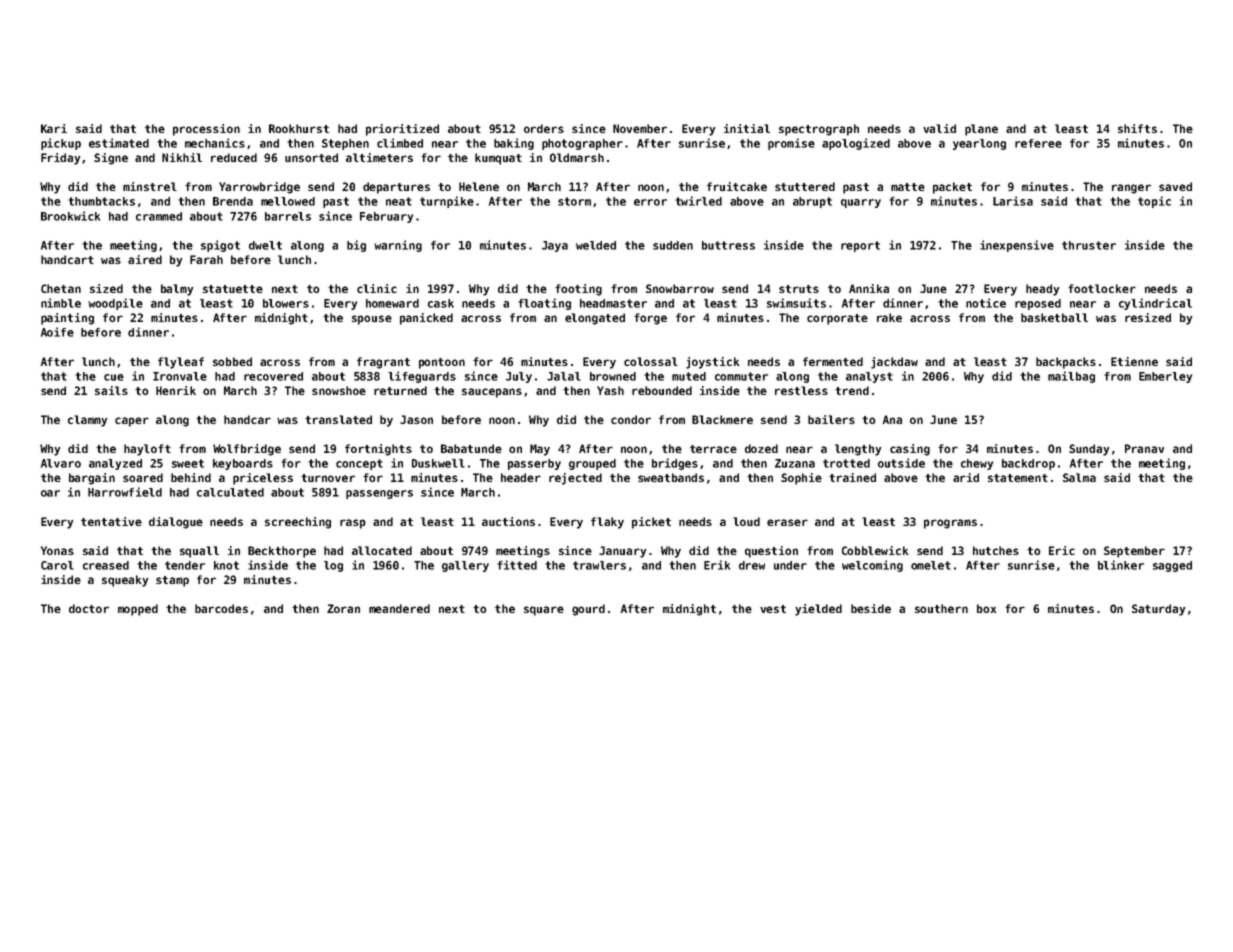 Image resolution: width=1233 pixels, height=952 pixels. What do you see at coordinates (1089, 245) in the image?
I see `thruster` at bounding box center [1089, 245].
